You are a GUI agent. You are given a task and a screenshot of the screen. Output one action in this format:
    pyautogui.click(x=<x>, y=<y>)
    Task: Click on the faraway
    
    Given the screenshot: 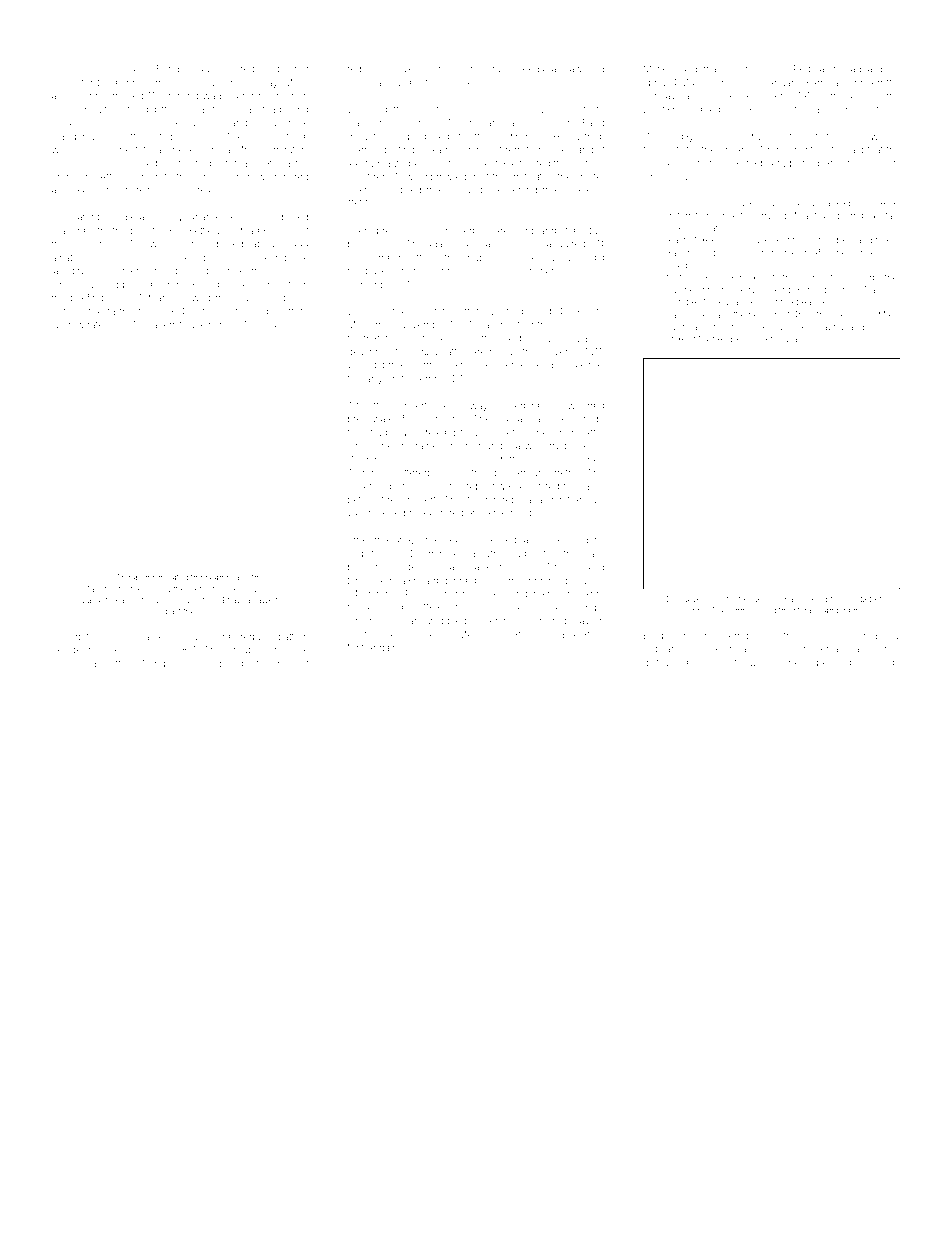 What is the action you would take?
    pyautogui.click(x=786, y=340)
